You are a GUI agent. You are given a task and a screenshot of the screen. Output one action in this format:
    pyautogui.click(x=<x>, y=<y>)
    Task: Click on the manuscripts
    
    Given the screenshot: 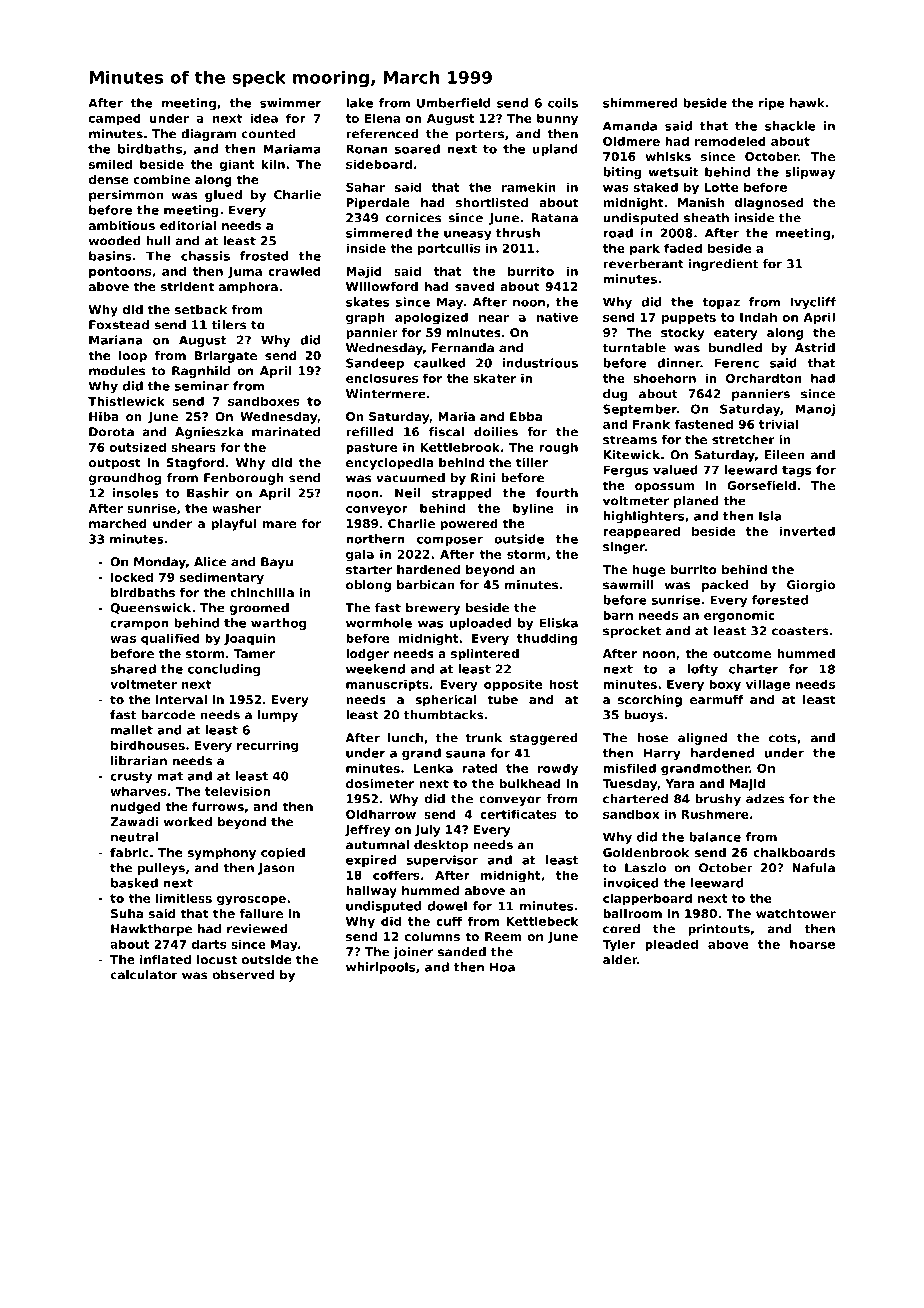 What is the action you would take?
    pyautogui.click(x=387, y=685)
